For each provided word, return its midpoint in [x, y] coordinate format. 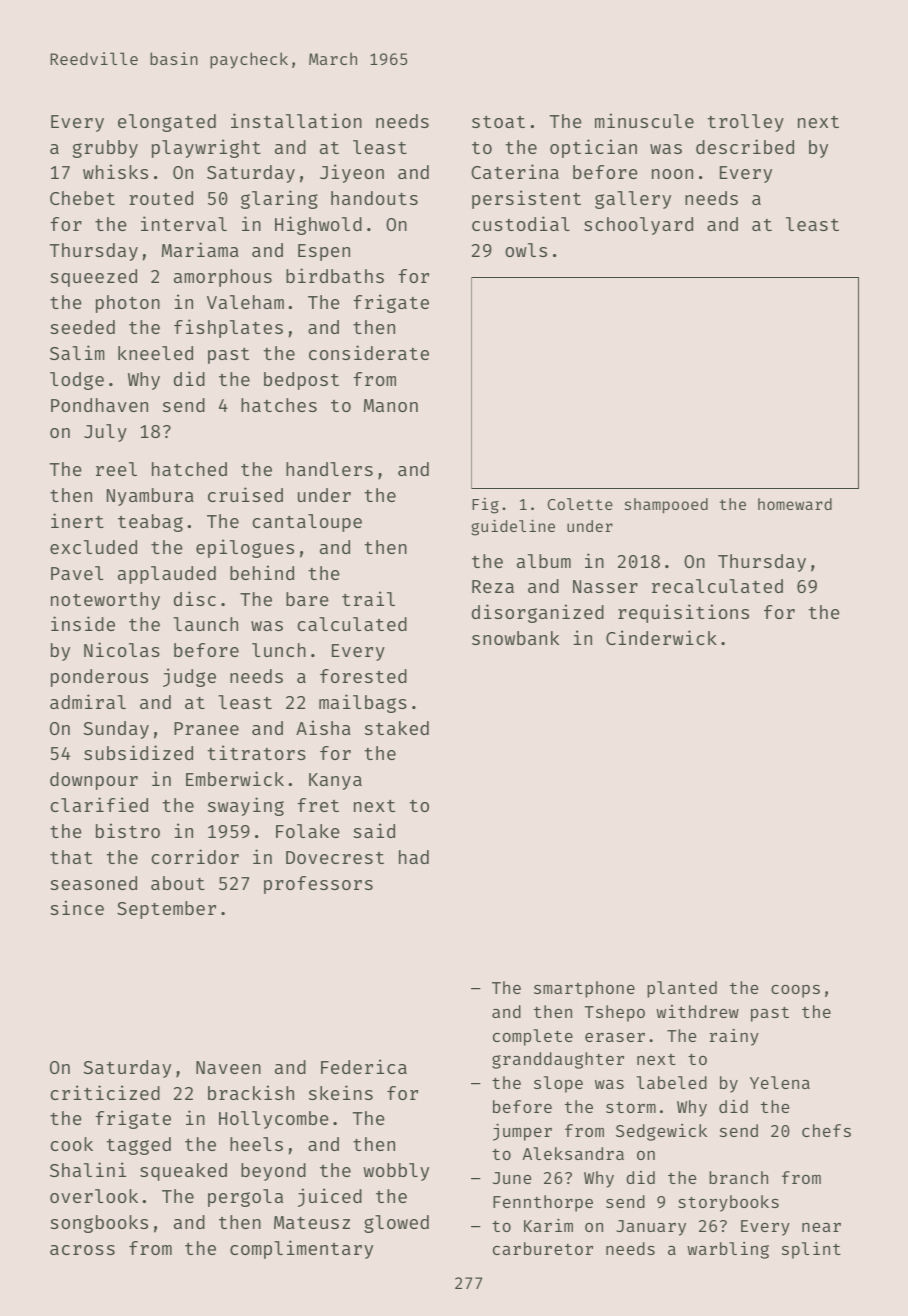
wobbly [396, 1172]
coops [795, 991]
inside [83, 623]
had [414, 857]
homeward [795, 504]
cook [71, 1144]
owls [526, 250]
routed [161, 198]
